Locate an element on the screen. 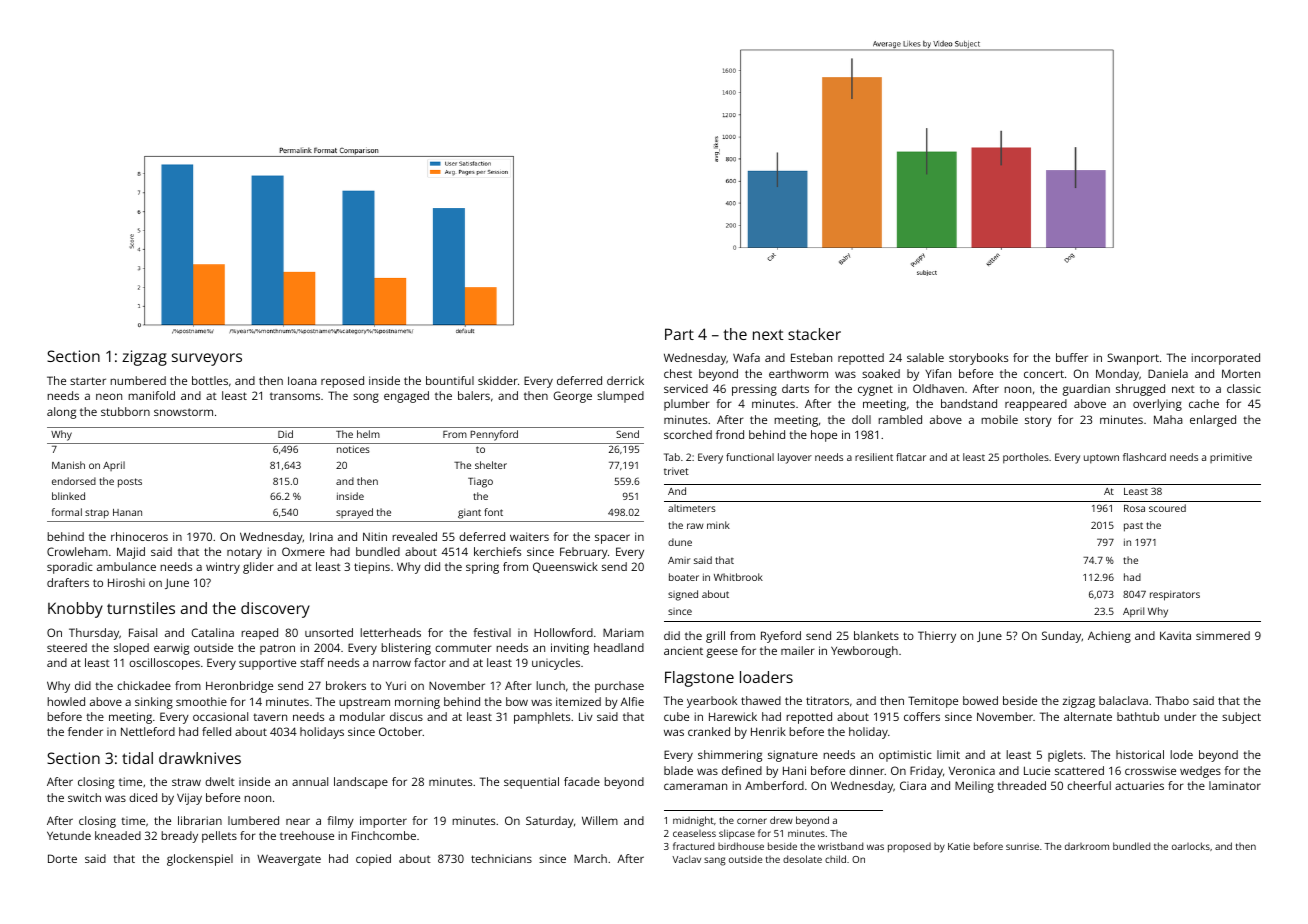 This screenshot has width=1308, height=924. chickadee is located at coordinates (144, 685).
